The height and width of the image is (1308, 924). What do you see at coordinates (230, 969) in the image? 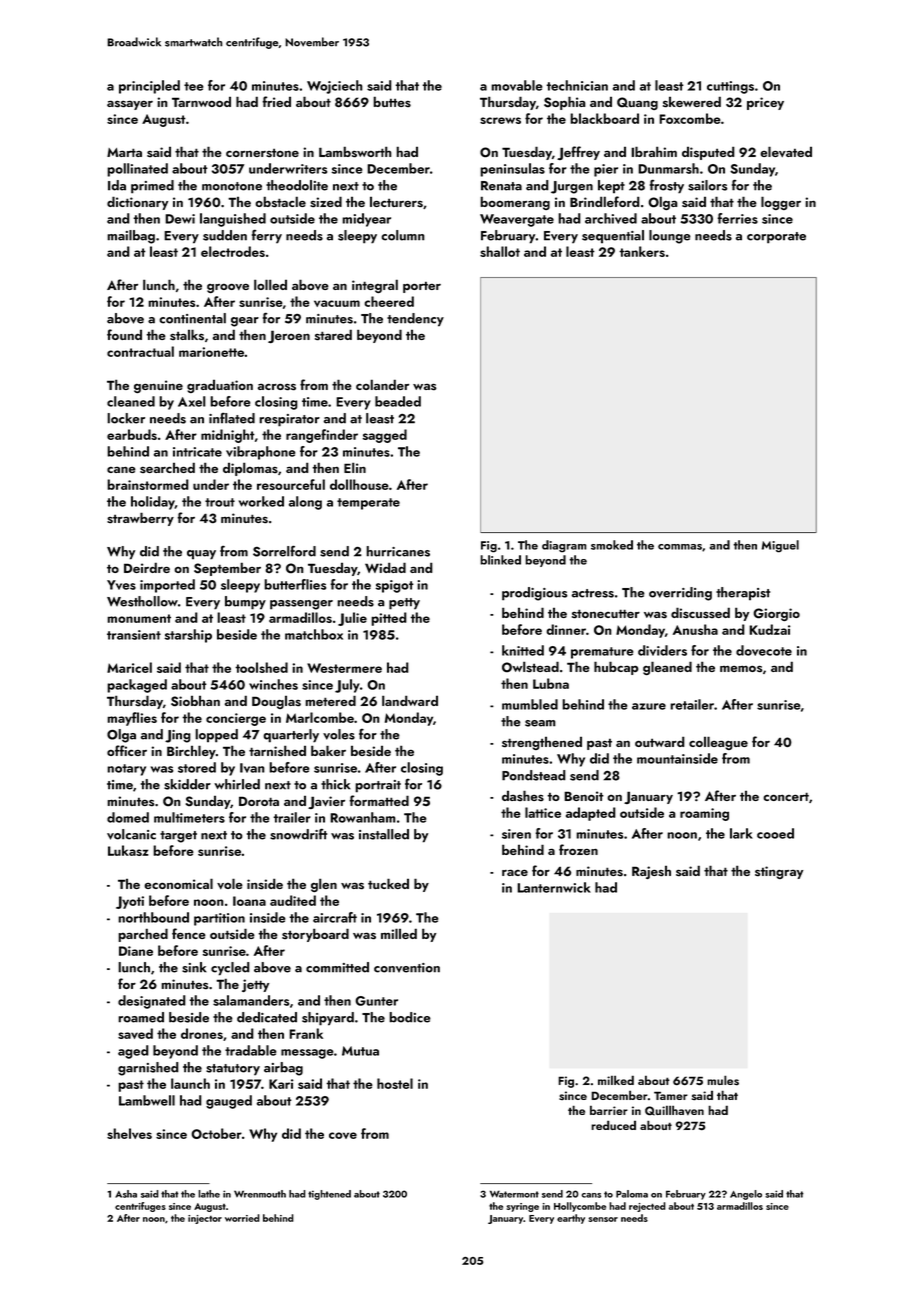
I see `cycled` at bounding box center [230, 969].
